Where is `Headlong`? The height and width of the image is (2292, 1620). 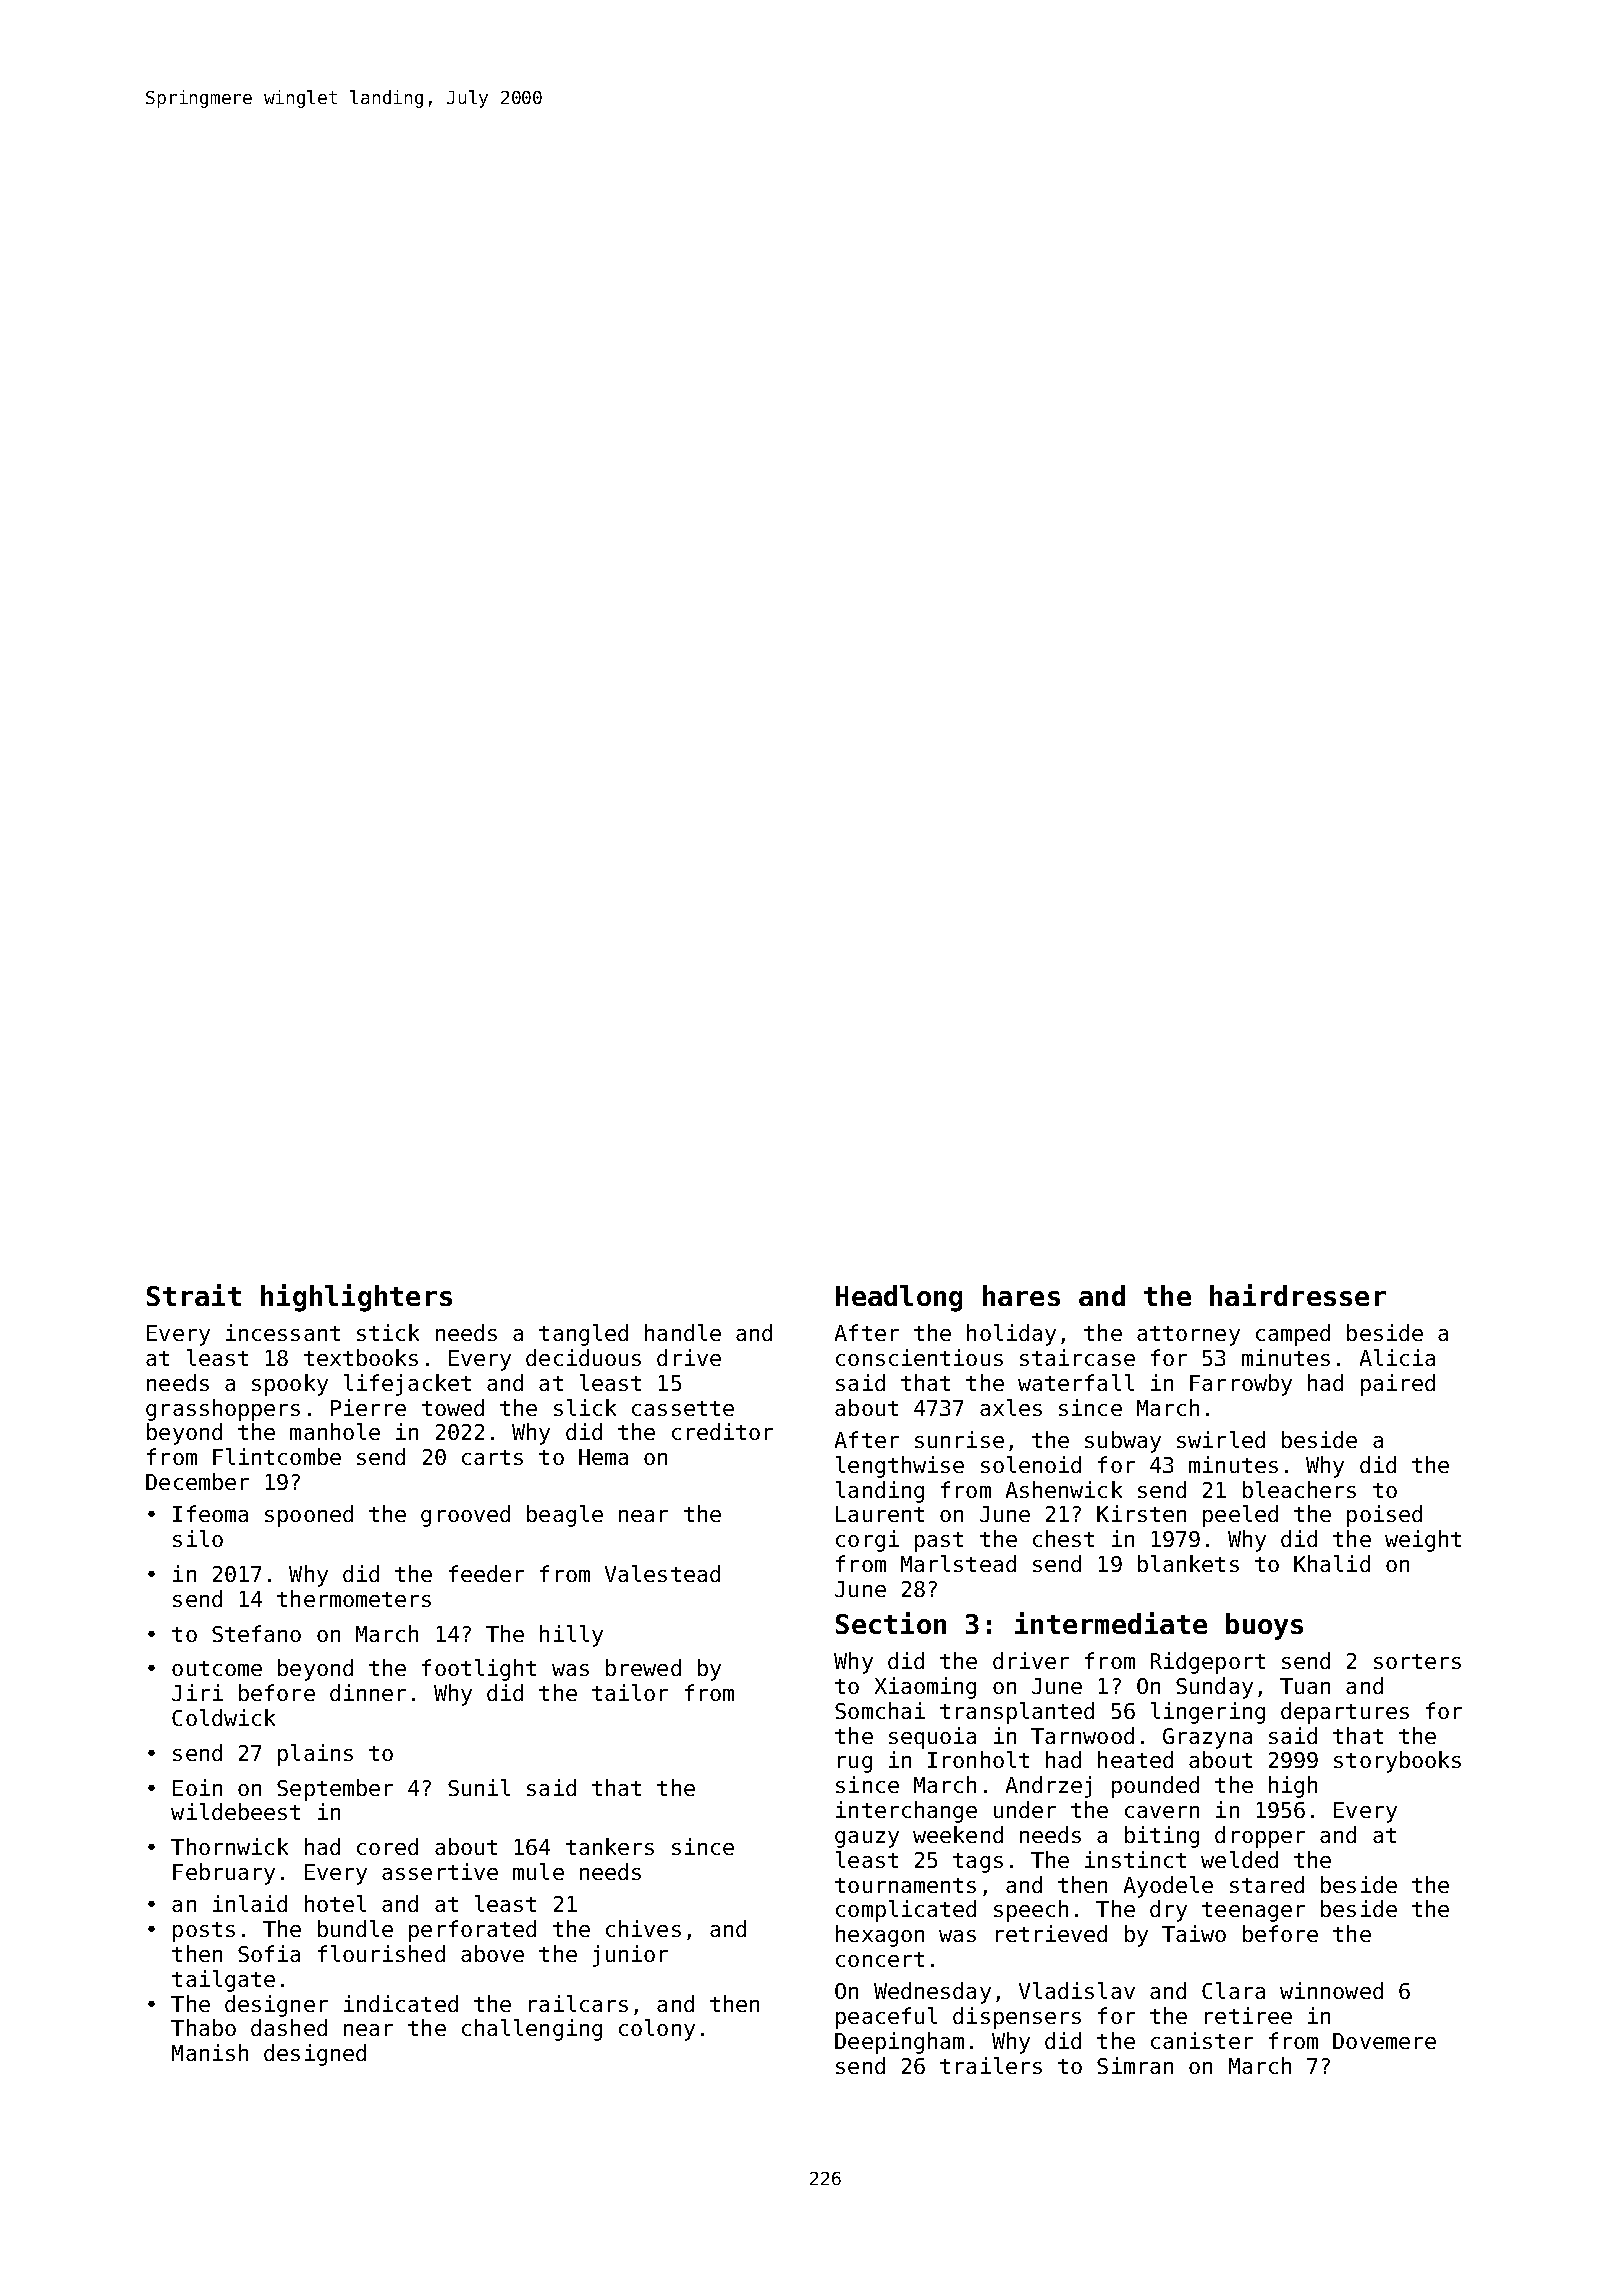 Headlong is located at coordinates (899, 1298).
